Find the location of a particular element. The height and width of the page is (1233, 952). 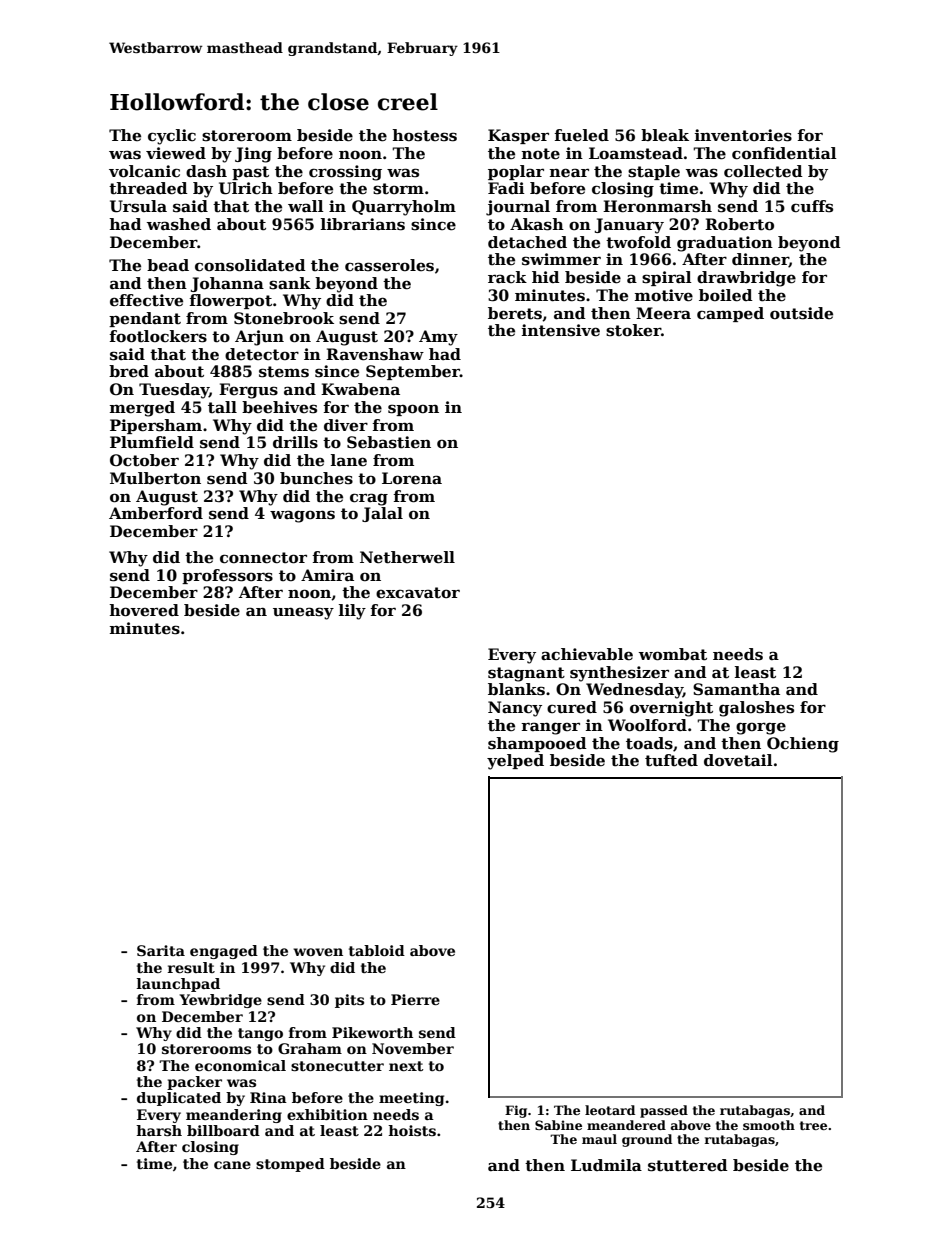

Sabine is located at coordinates (558, 1125).
